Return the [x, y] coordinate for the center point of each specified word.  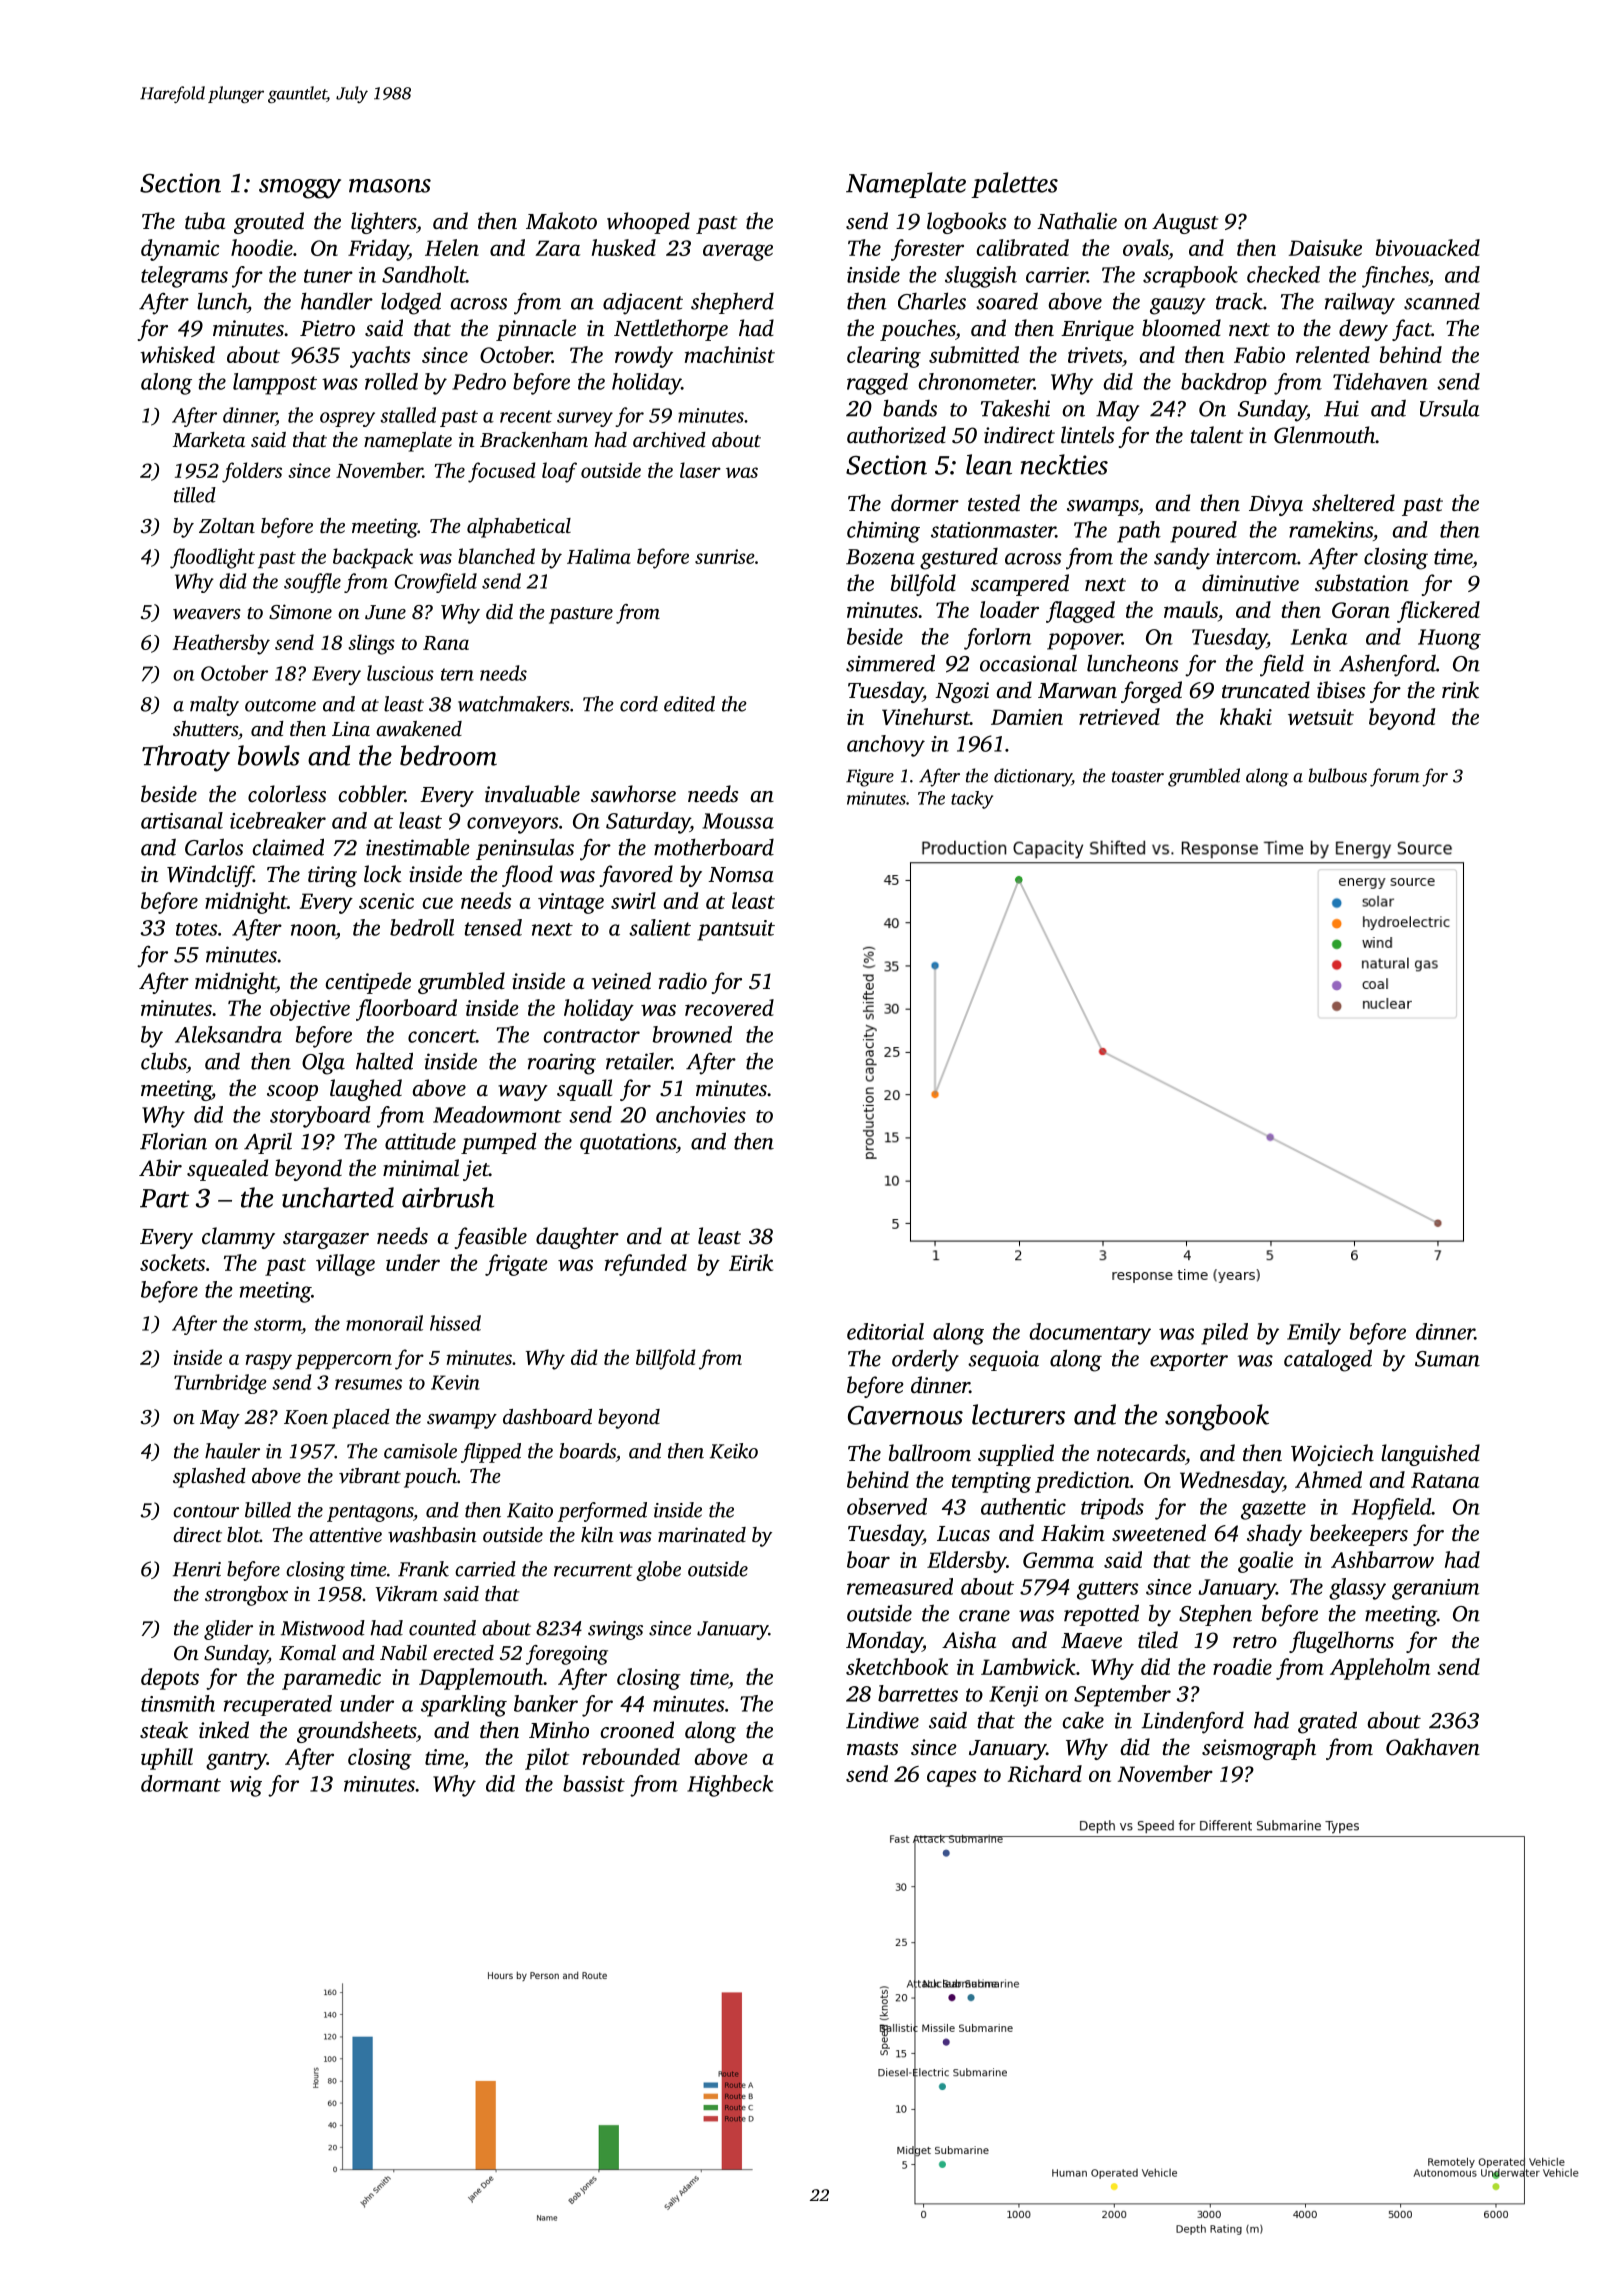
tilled [195, 495]
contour [206, 1511]
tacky [972, 800]
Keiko [734, 1451]
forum [1395, 777]
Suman [1447, 1359]
